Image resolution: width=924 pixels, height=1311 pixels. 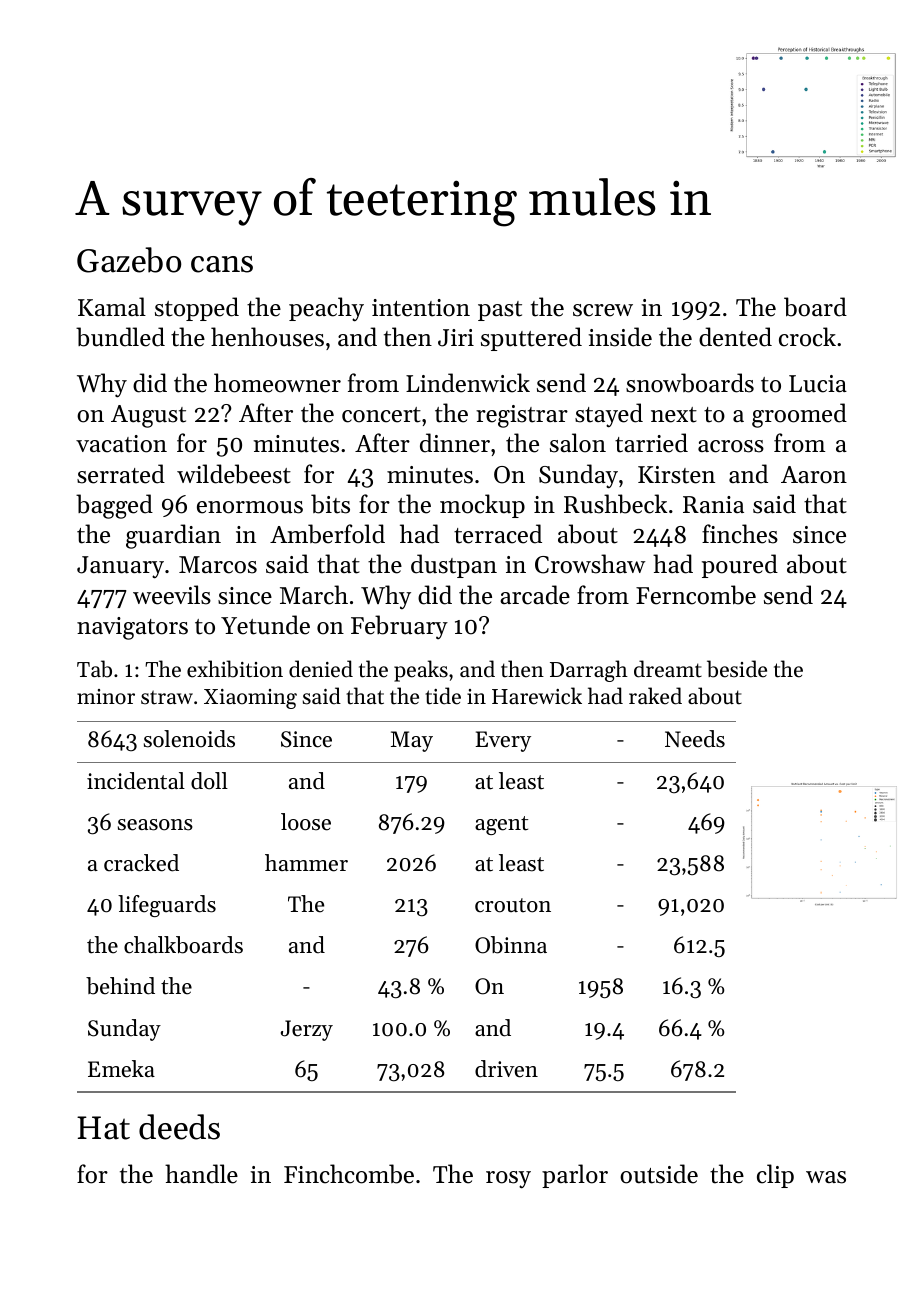 I want to click on was, so click(x=826, y=1177).
